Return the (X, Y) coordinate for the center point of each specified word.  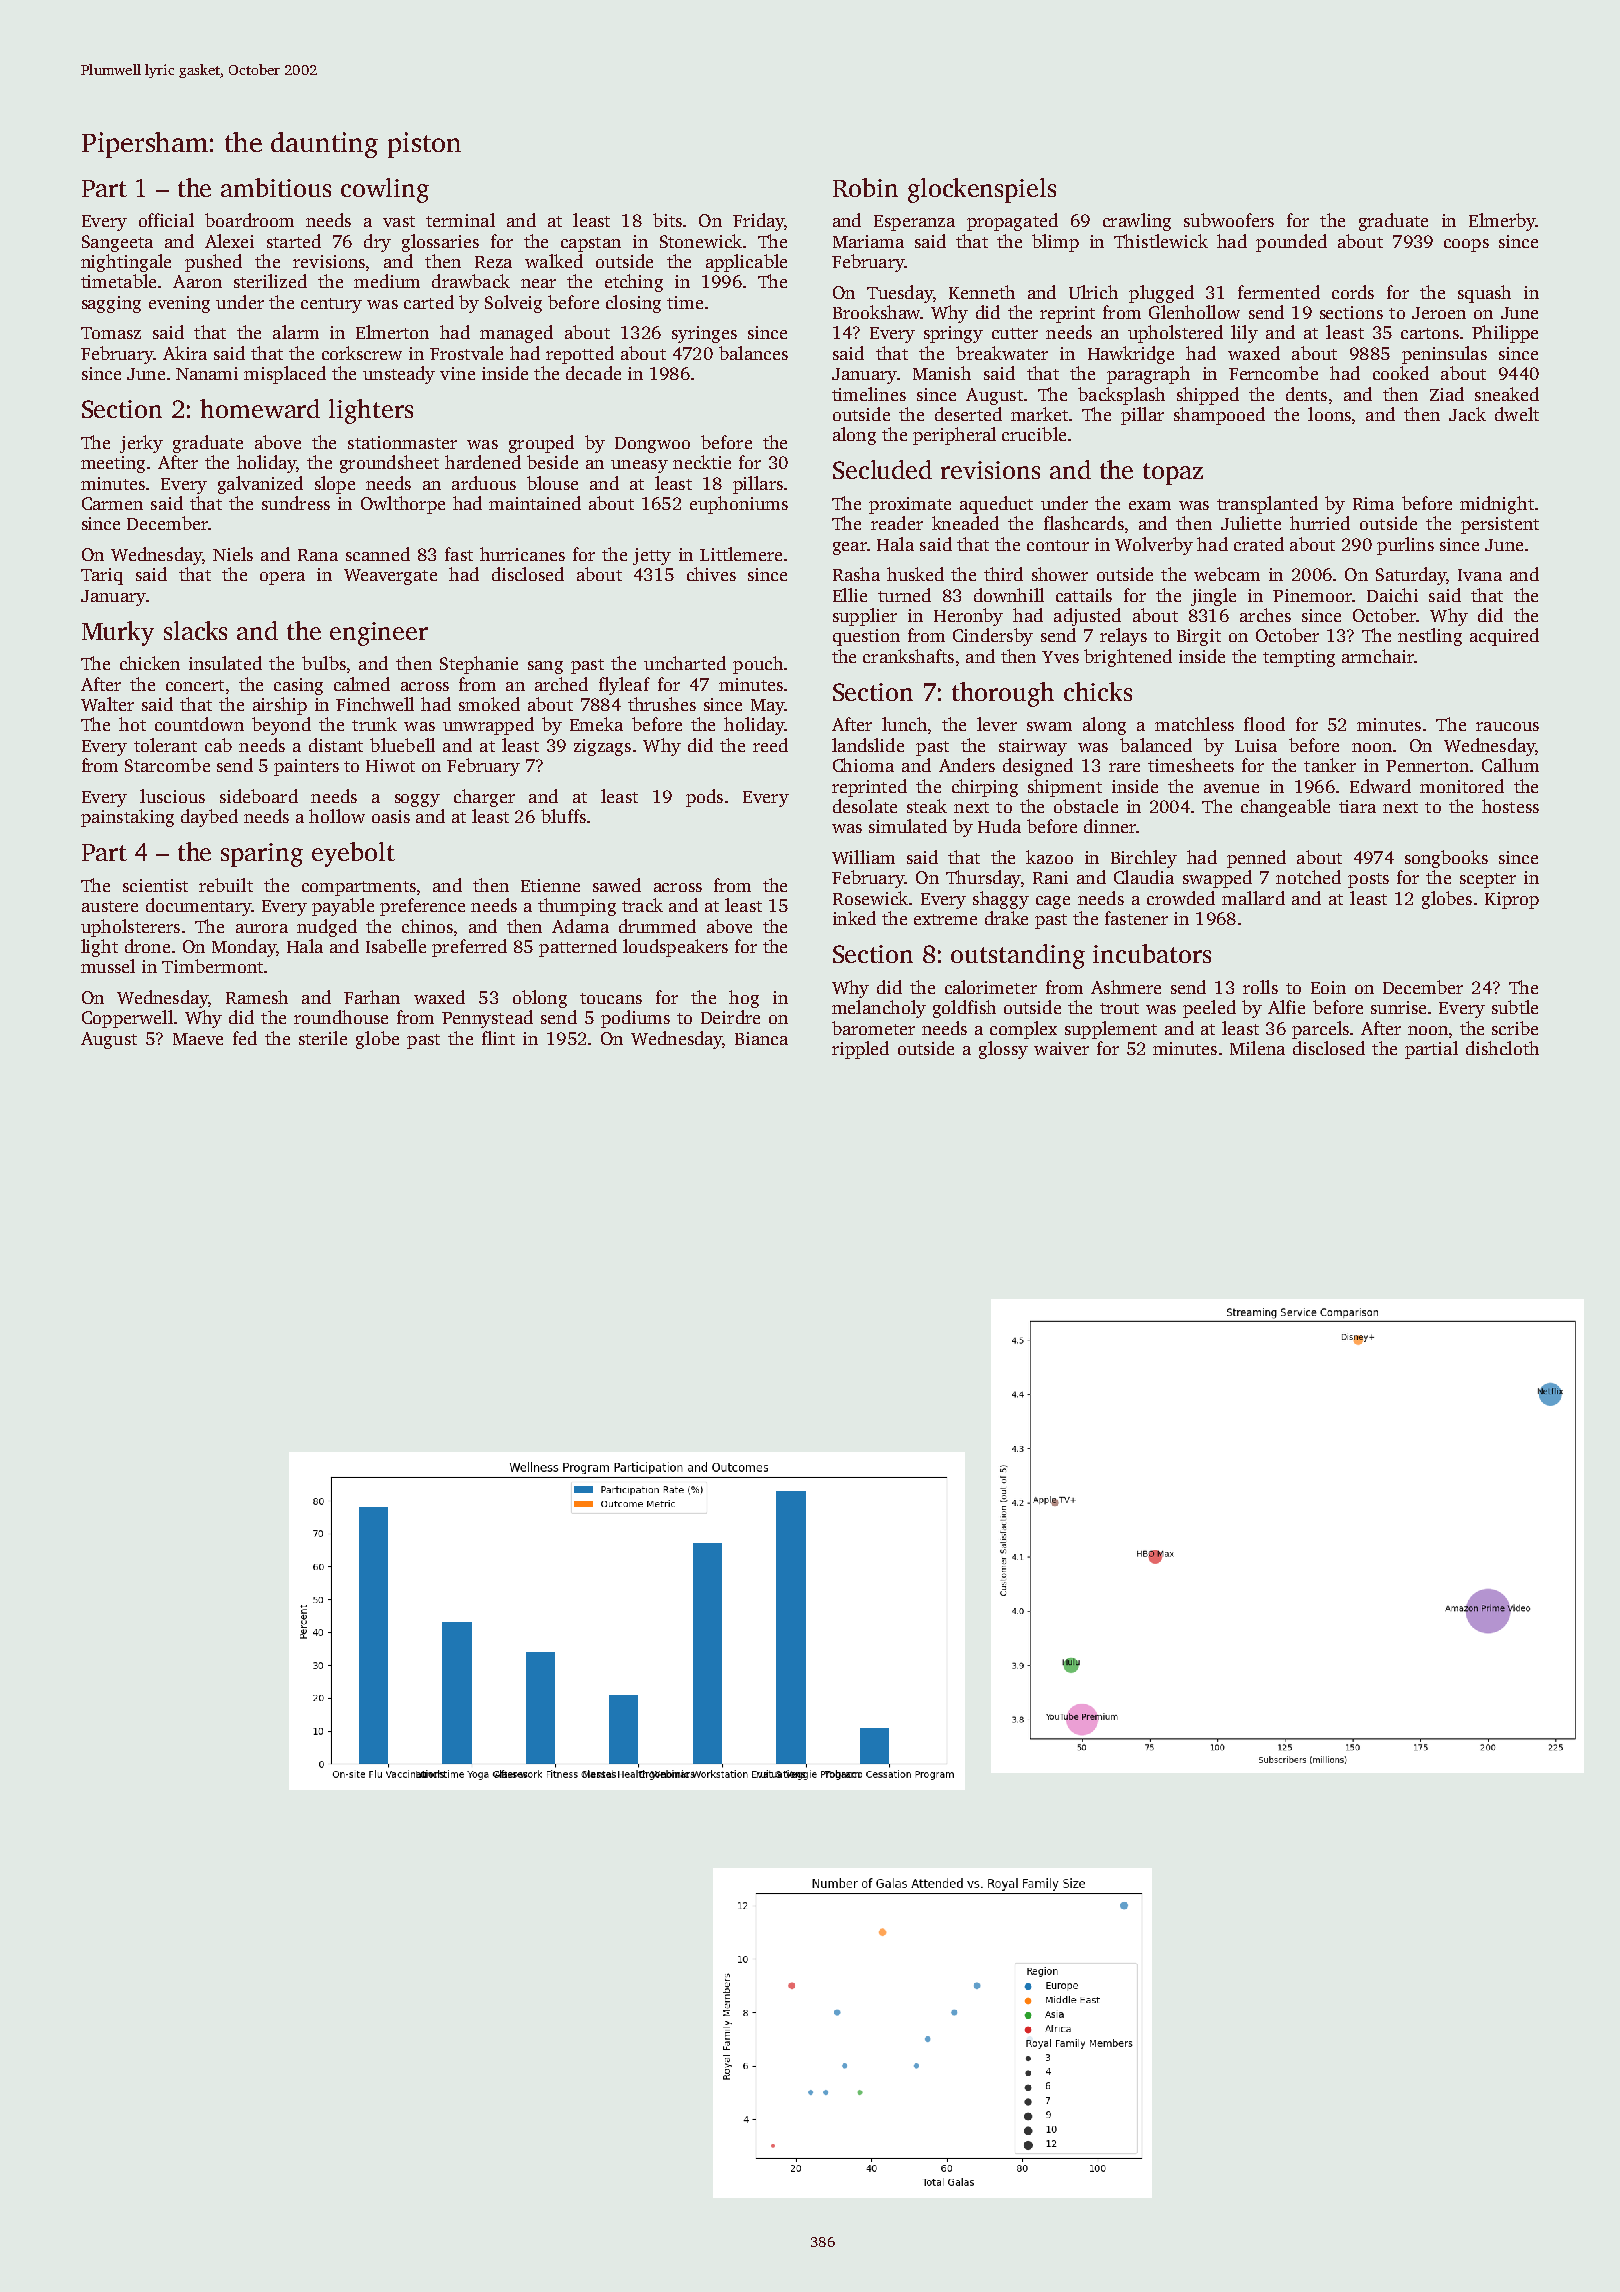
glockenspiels (982, 190)
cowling (385, 190)
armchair (1378, 656)
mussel (108, 966)
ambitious (276, 187)
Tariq (102, 576)
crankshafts (908, 656)
